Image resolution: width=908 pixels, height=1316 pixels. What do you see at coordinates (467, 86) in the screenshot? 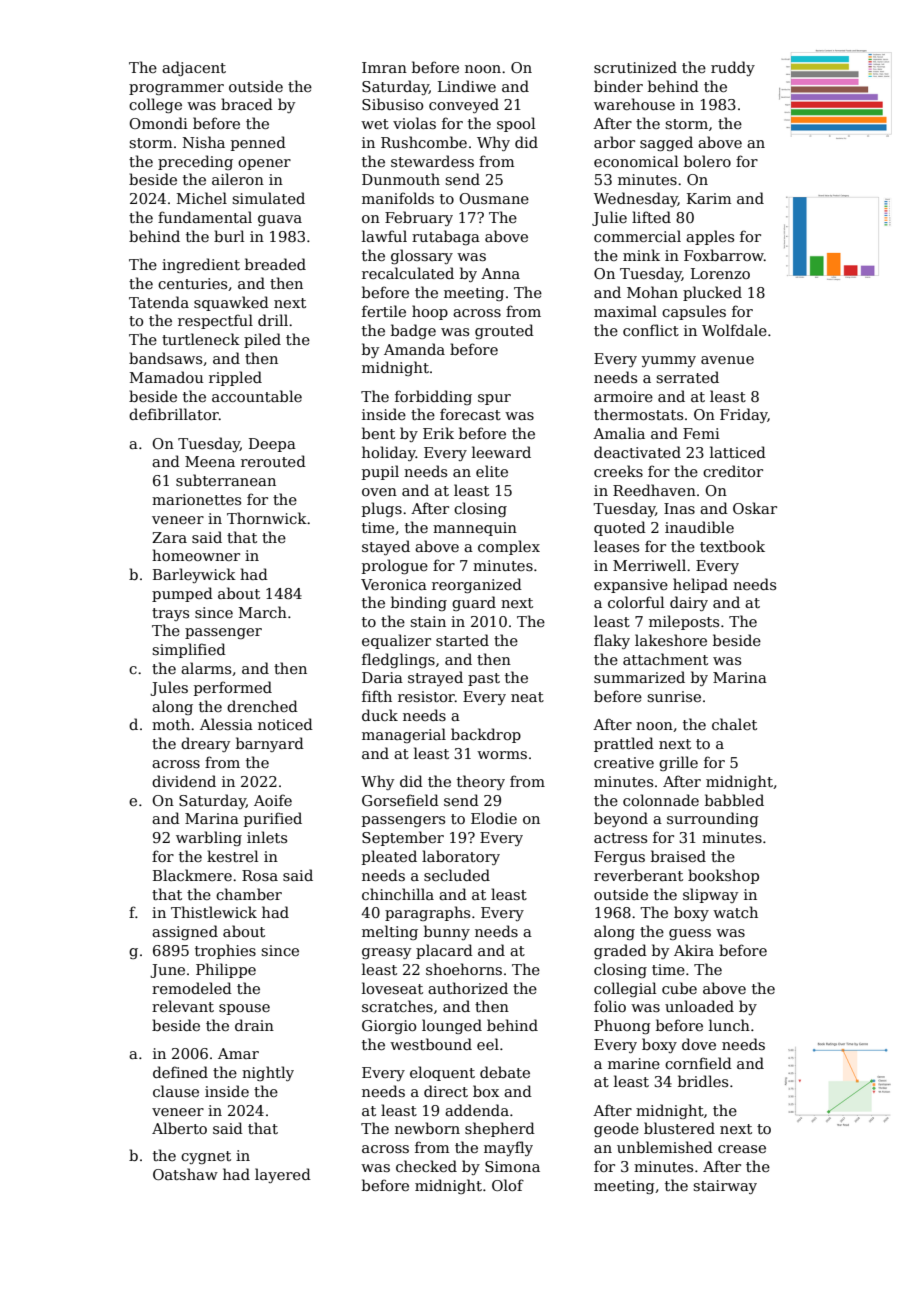
I see `Lindiwe` at bounding box center [467, 86].
